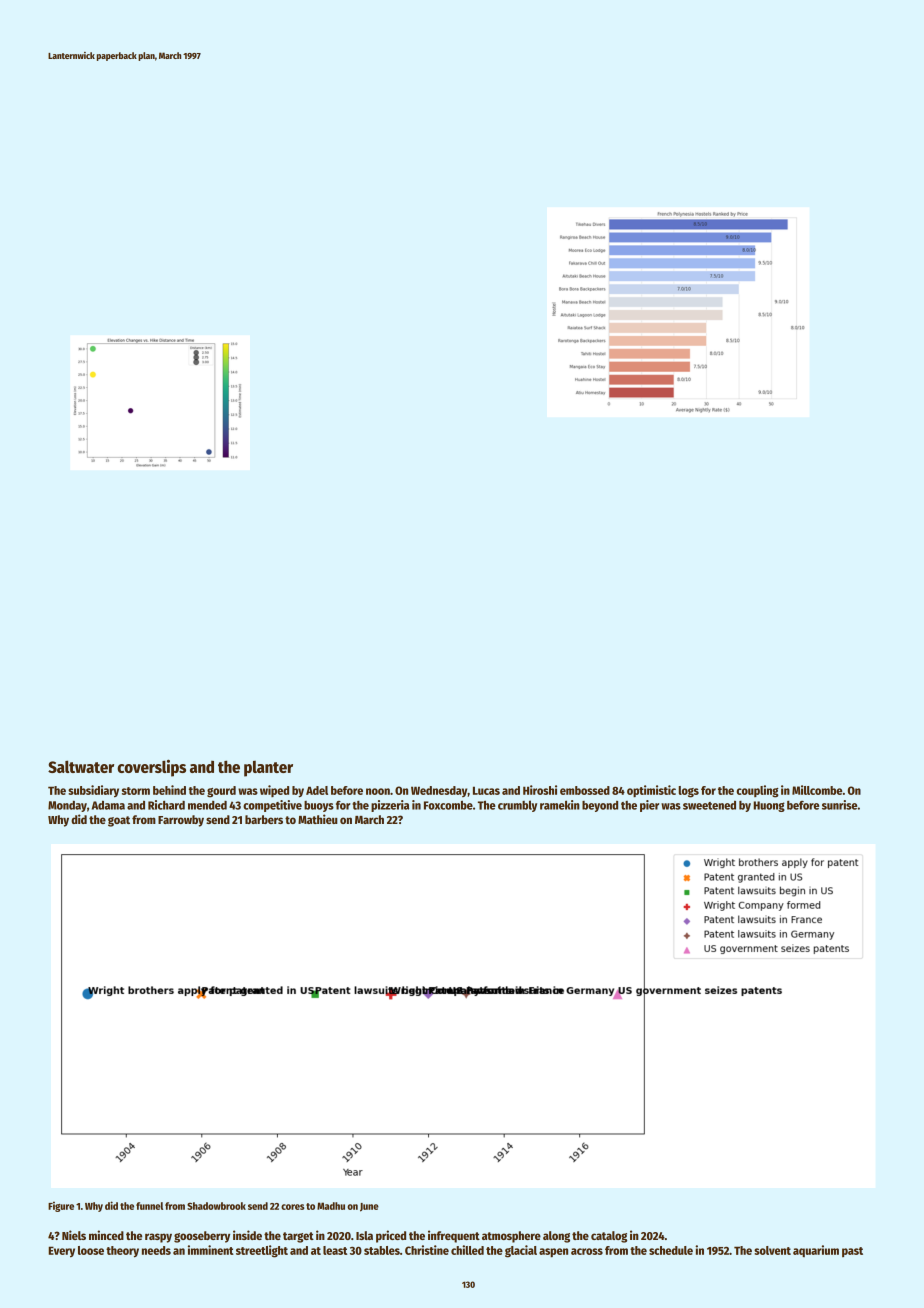 The image size is (924, 1308). I want to click on Madhu, so click(331, 1206).
